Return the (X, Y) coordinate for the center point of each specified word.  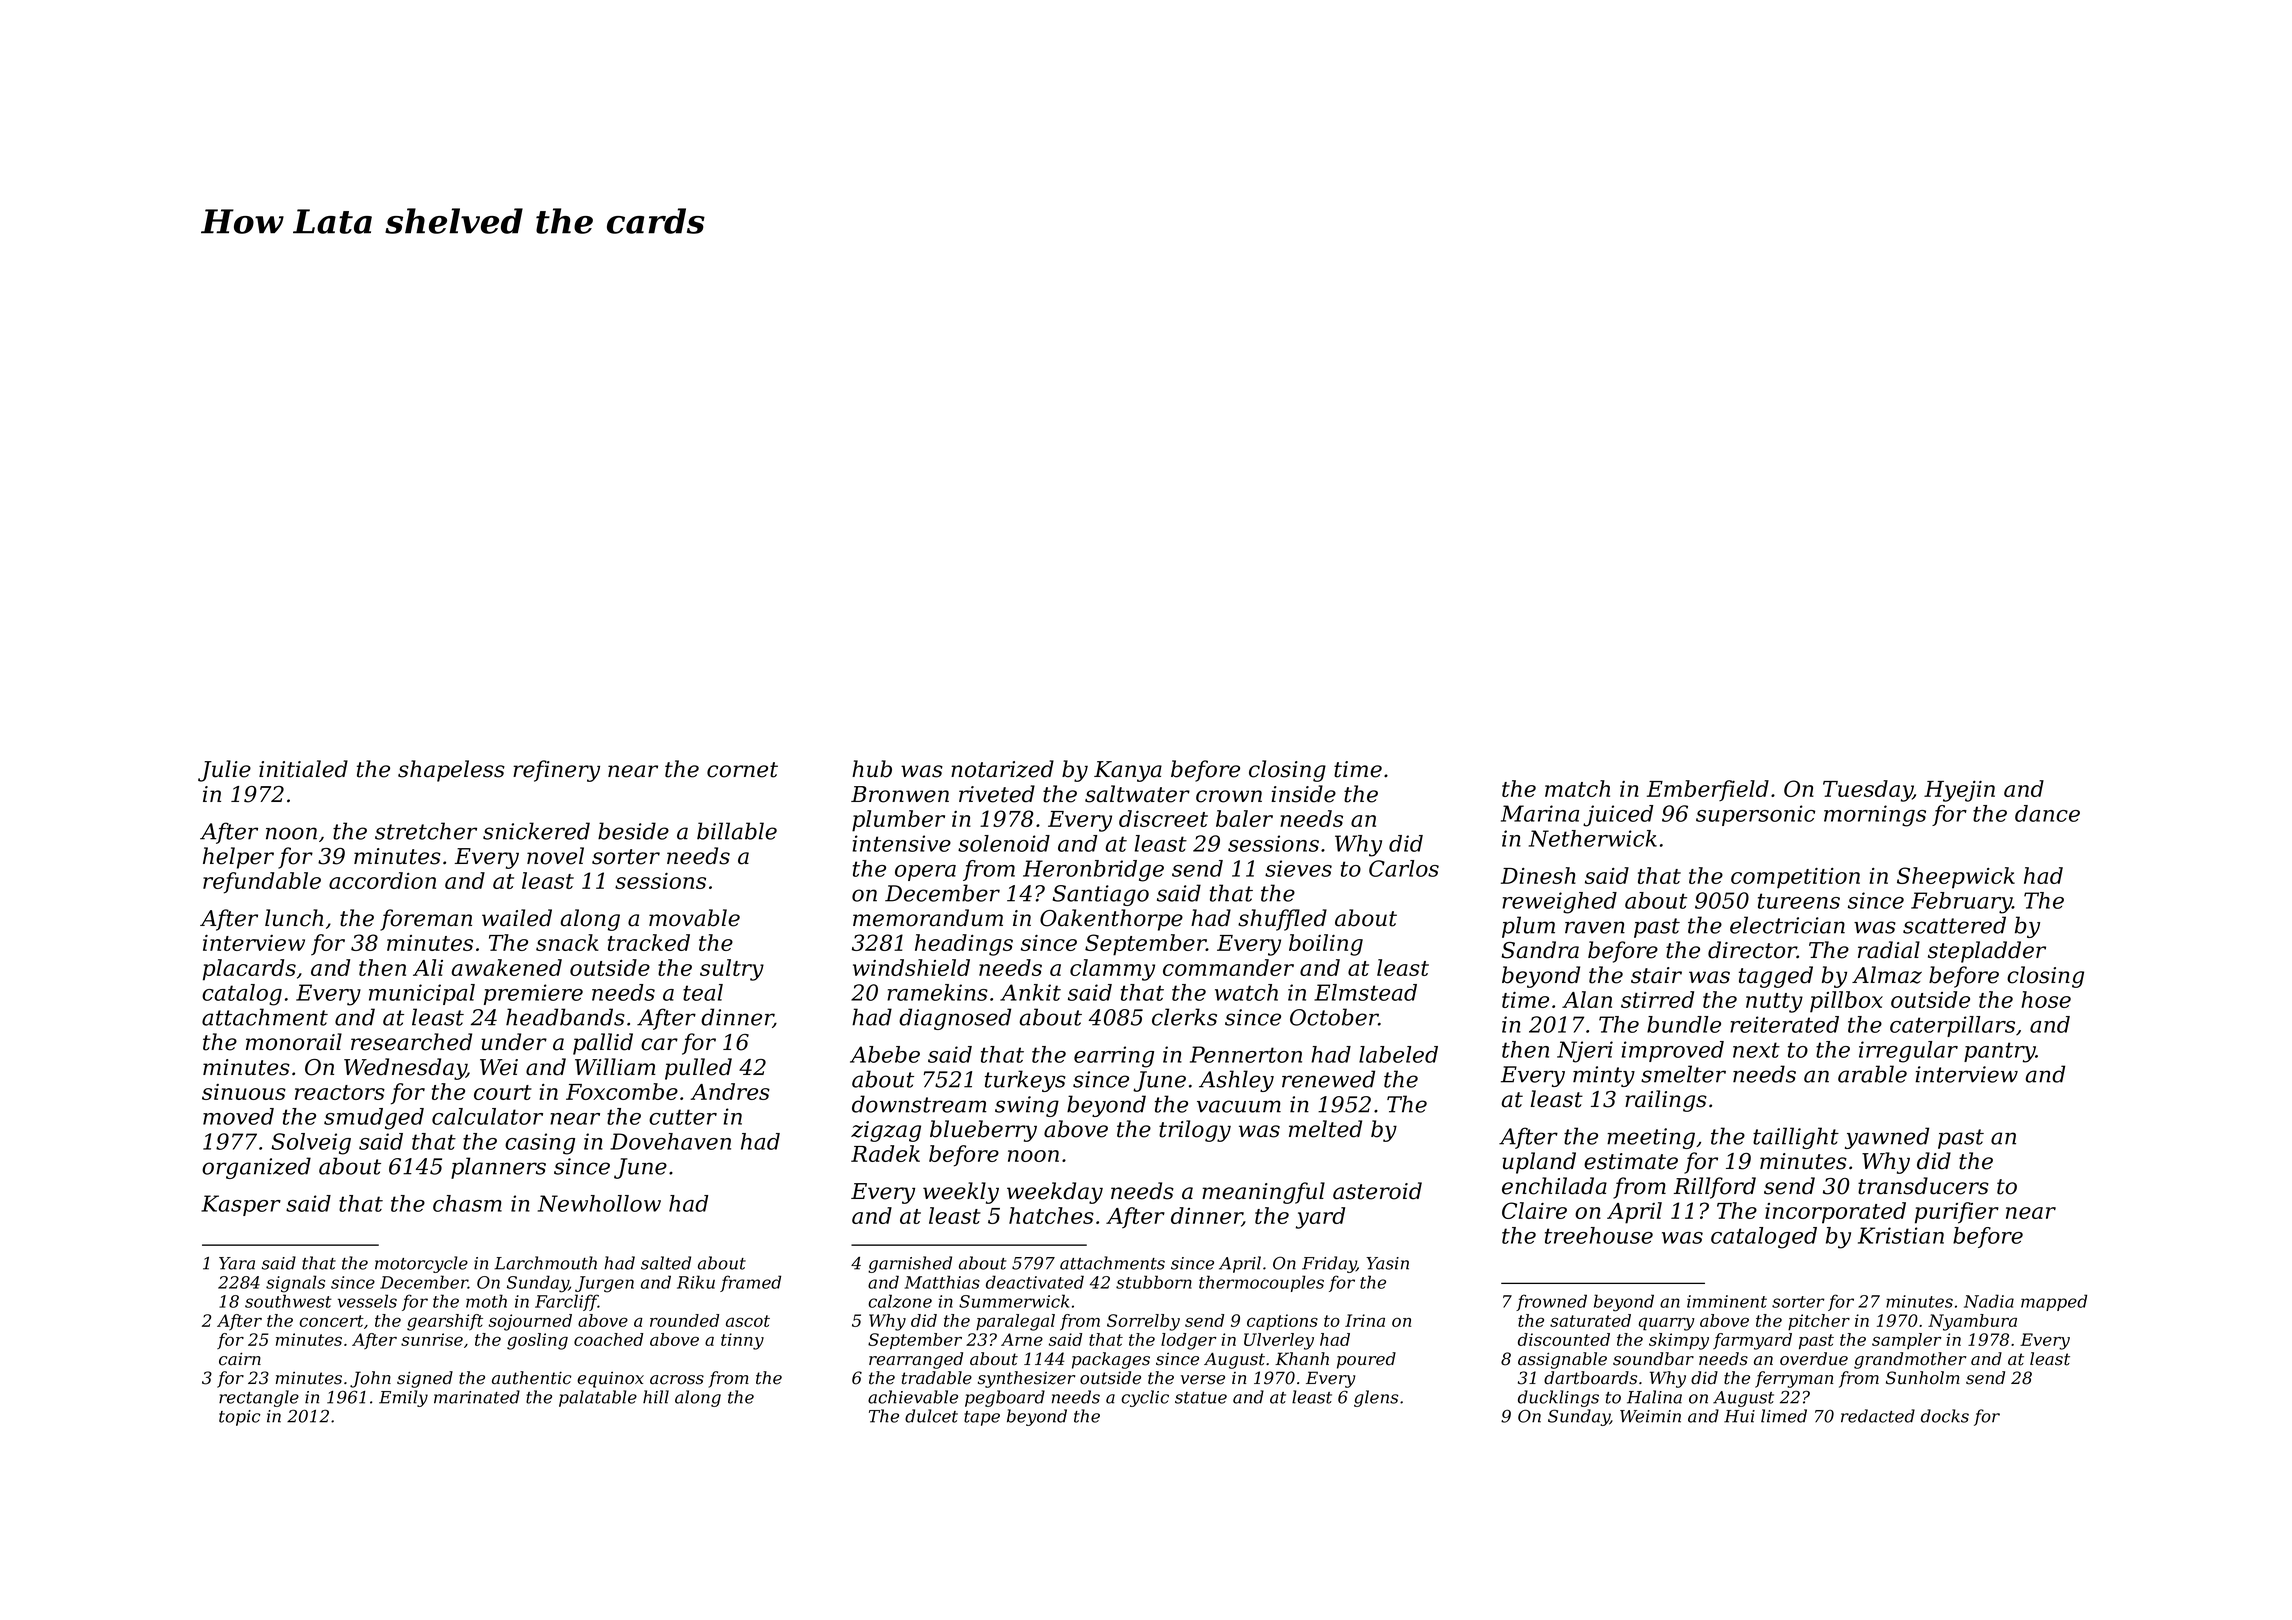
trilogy (1195, 1131)
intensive (902, 843)
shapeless (451, 771)
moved (238, 1116)
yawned (1887, 1138)
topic (239, 1418)
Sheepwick (1956, 878)
